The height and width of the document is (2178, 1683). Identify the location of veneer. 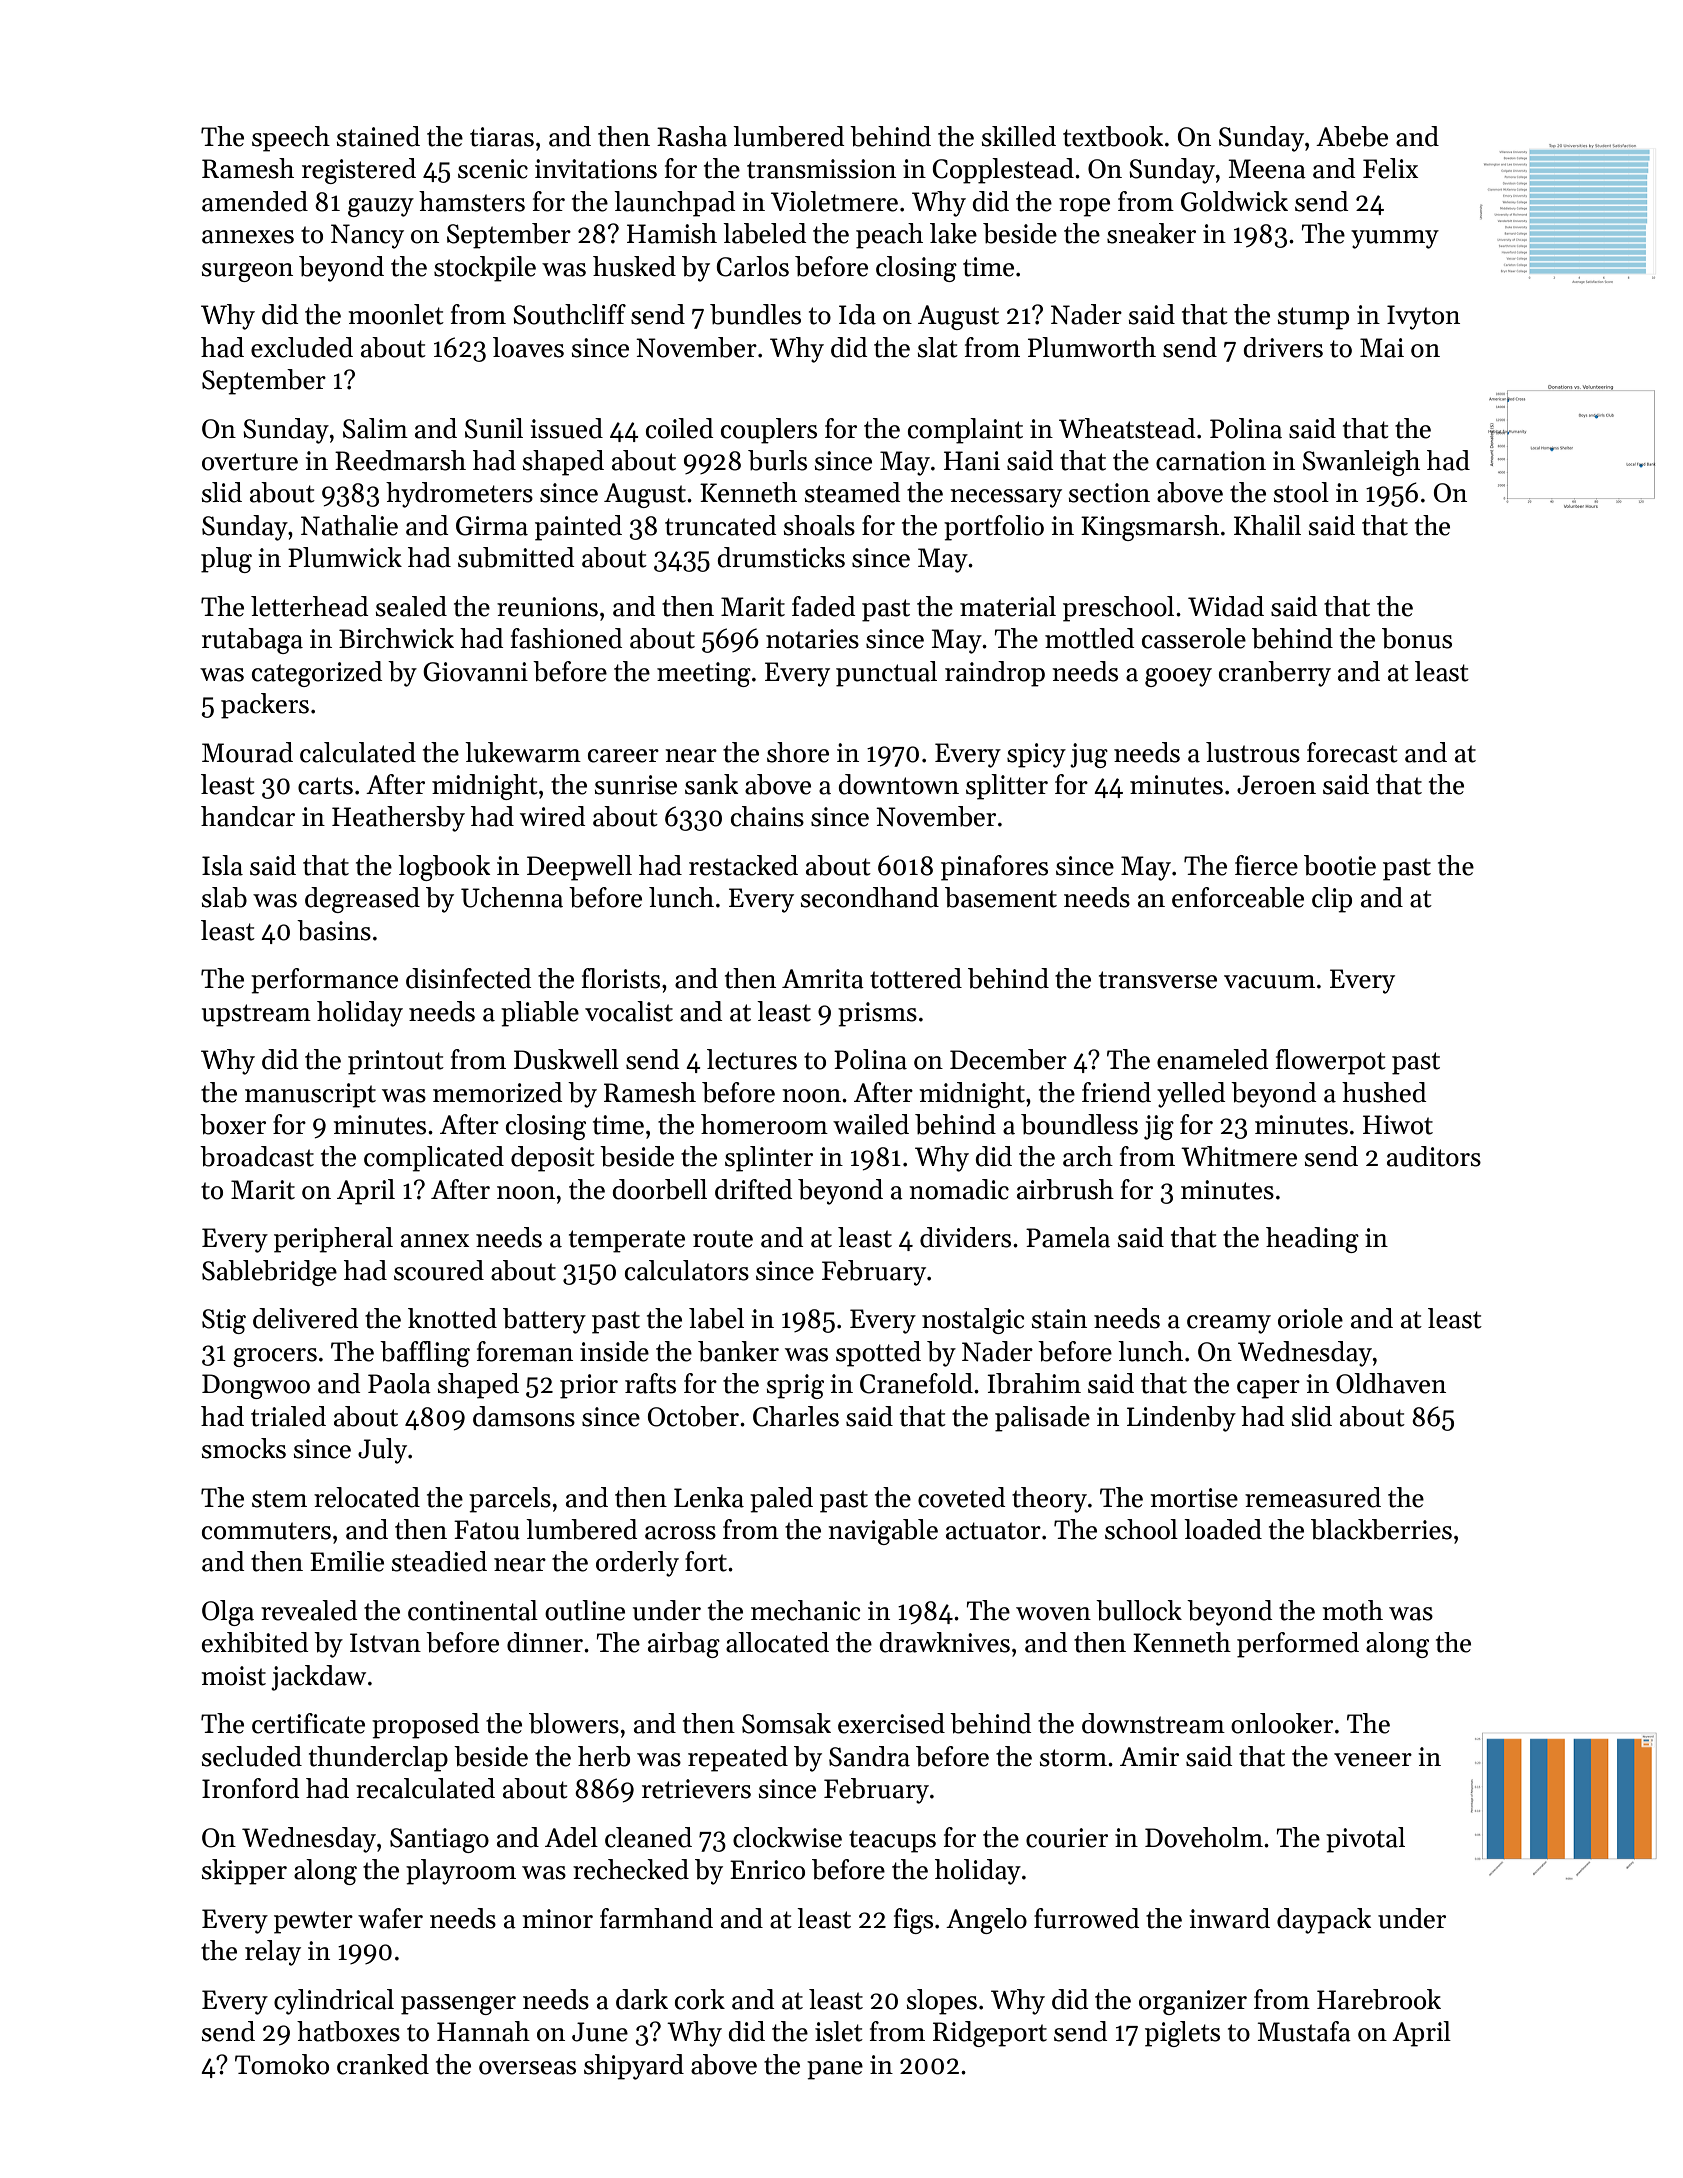
(1373, 1760).
